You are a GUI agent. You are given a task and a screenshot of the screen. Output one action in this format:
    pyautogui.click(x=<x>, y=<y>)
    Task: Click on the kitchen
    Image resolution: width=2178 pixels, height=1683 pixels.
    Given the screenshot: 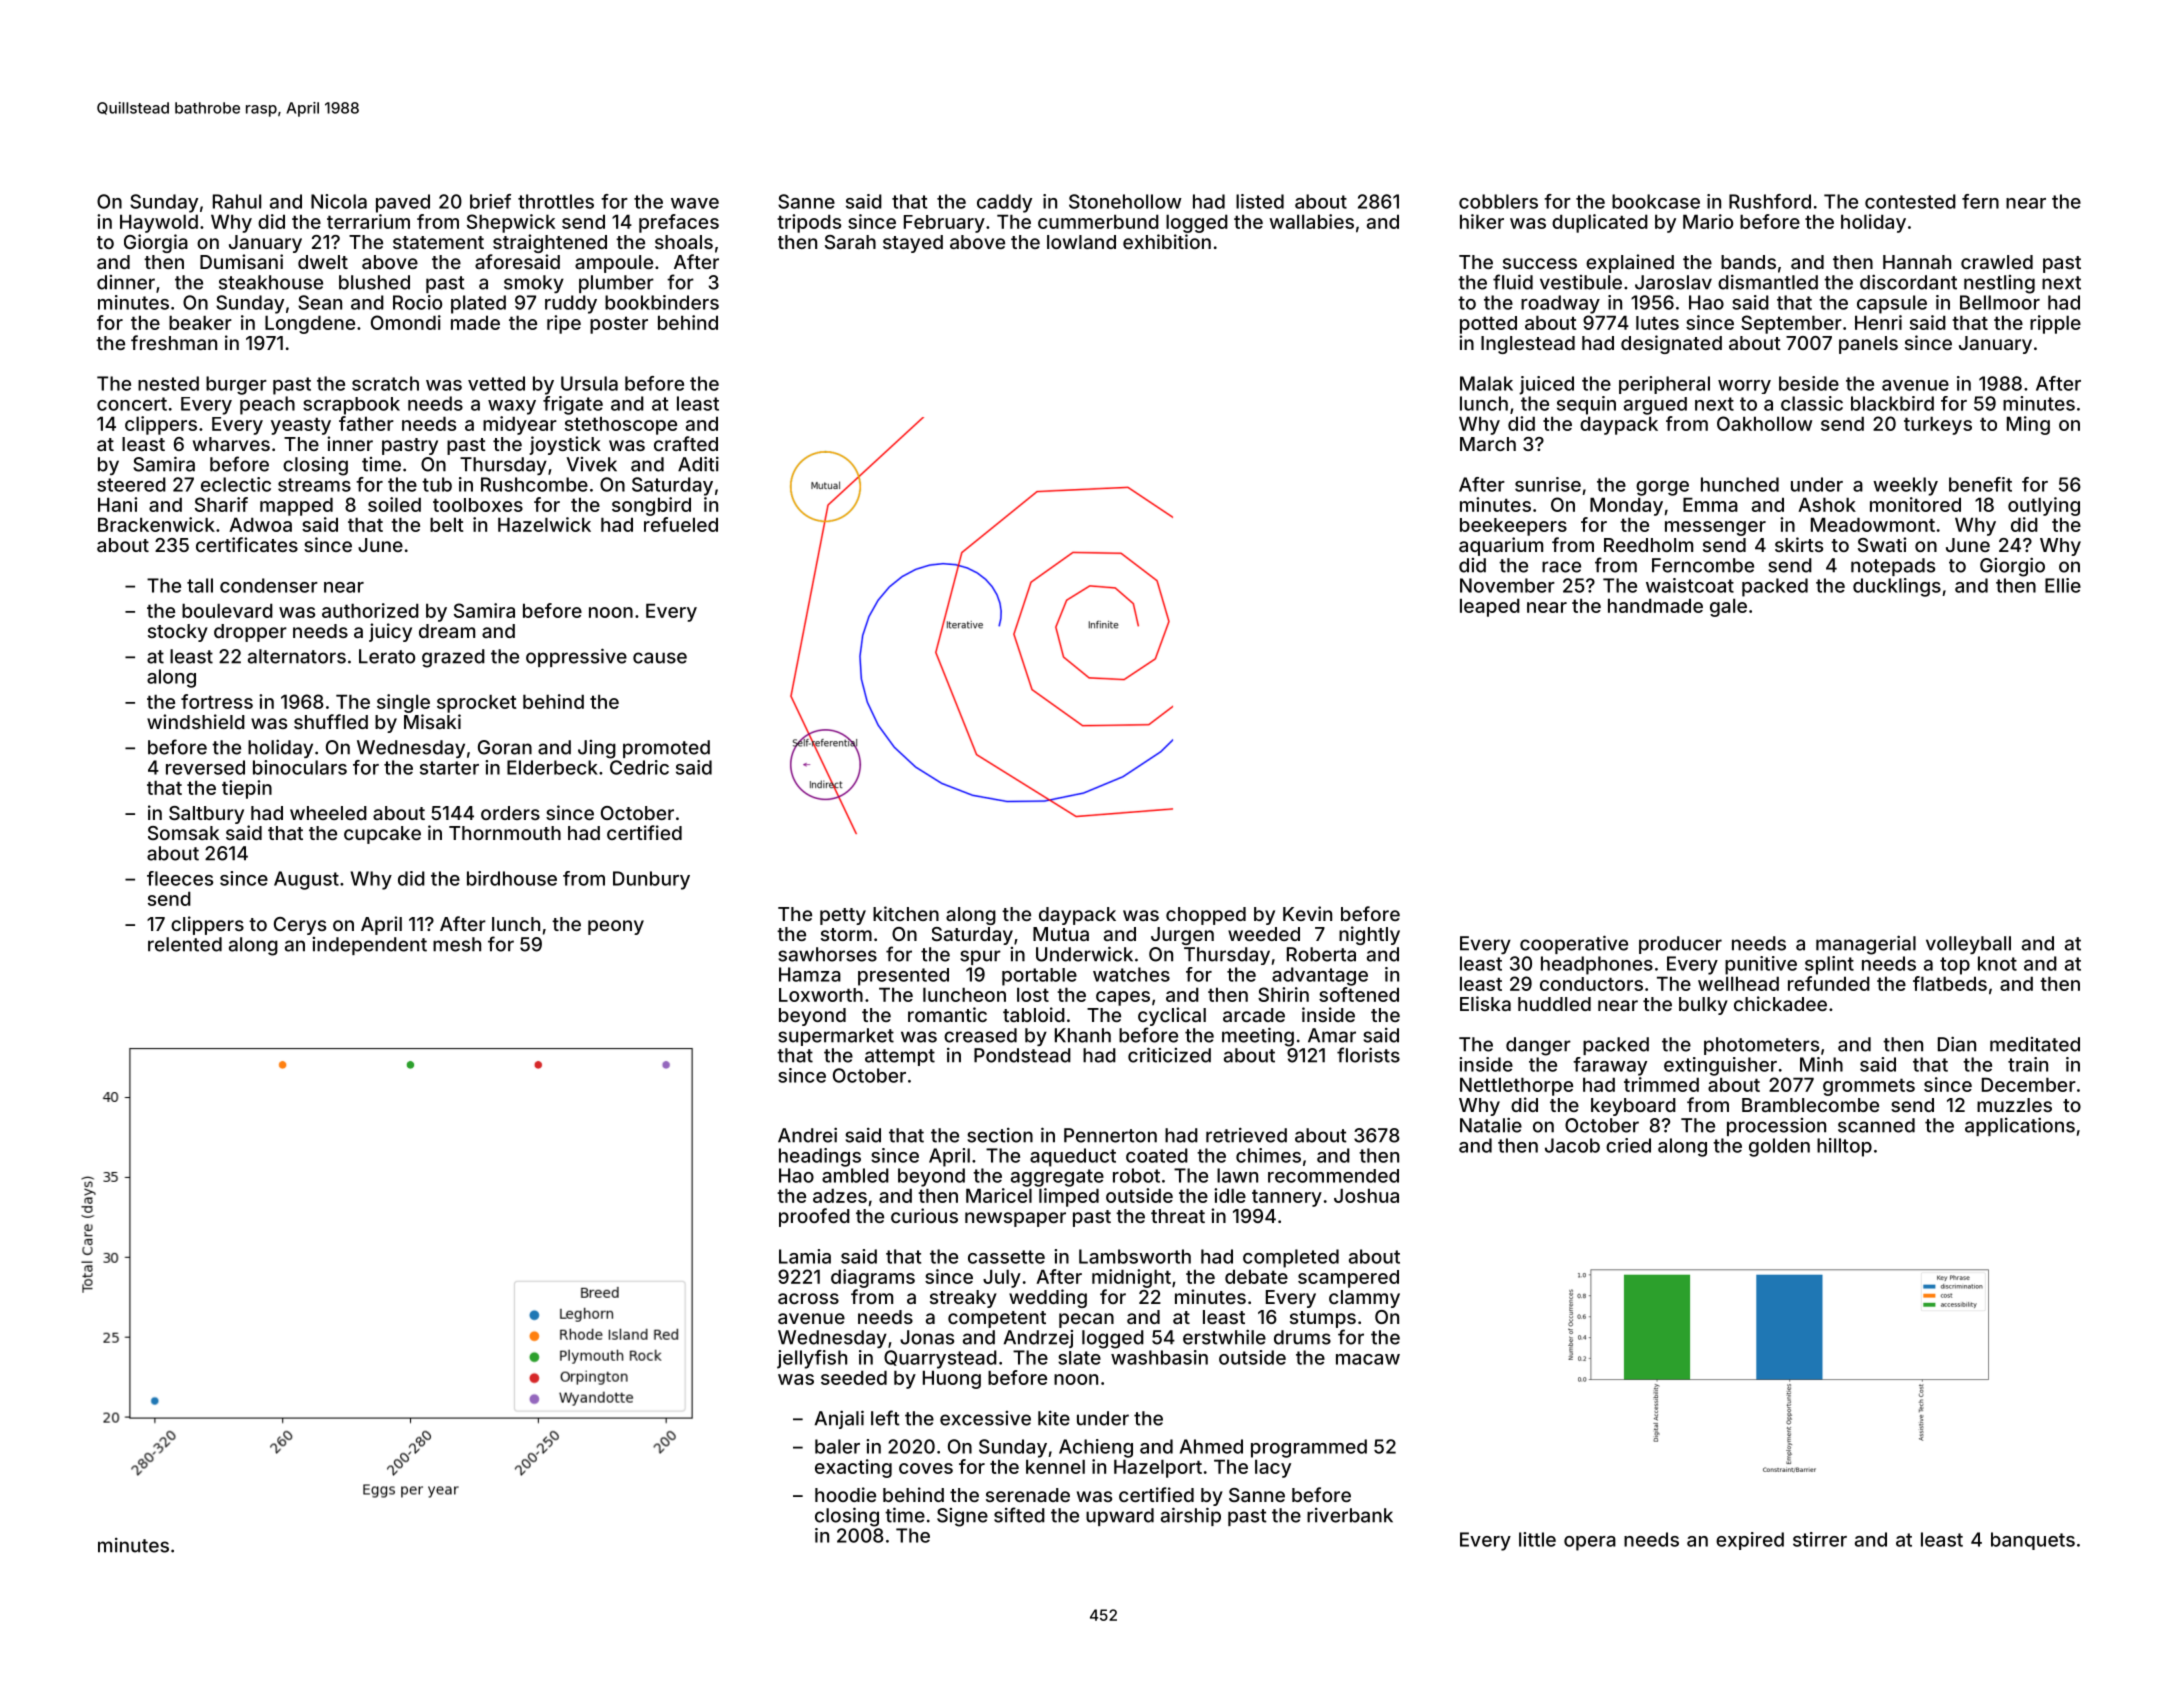 What is the action you would take?
    pyautogui.click(x=906, y=913)
